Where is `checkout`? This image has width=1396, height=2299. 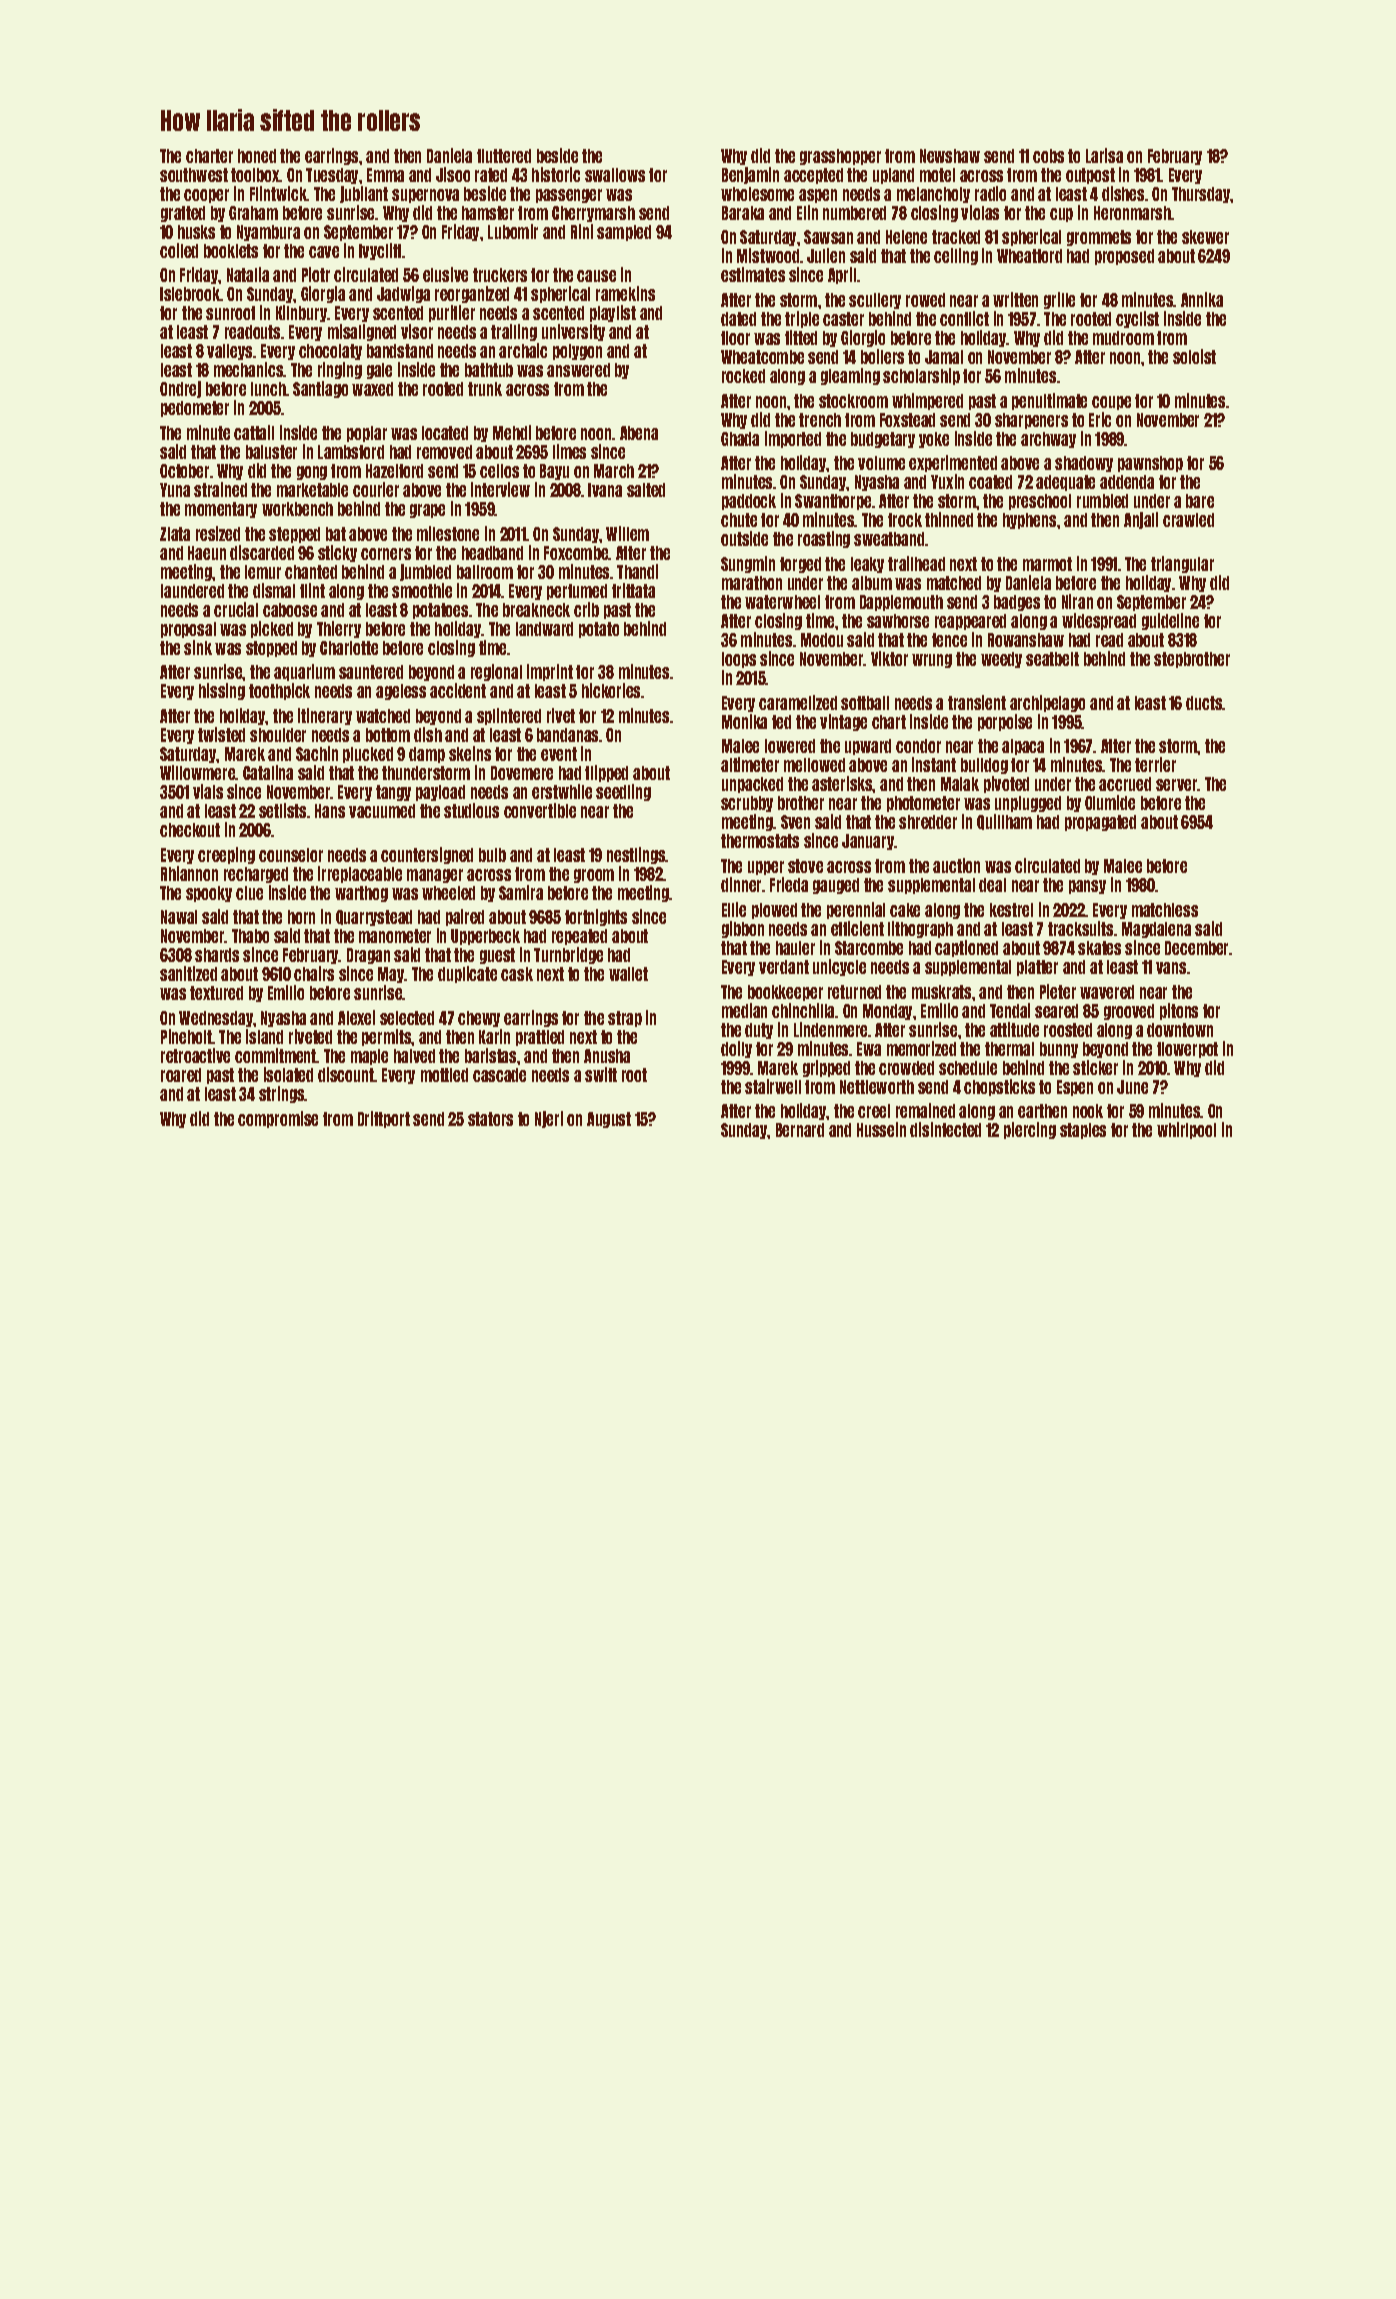
checkout is located at coordinates (190, 830).
